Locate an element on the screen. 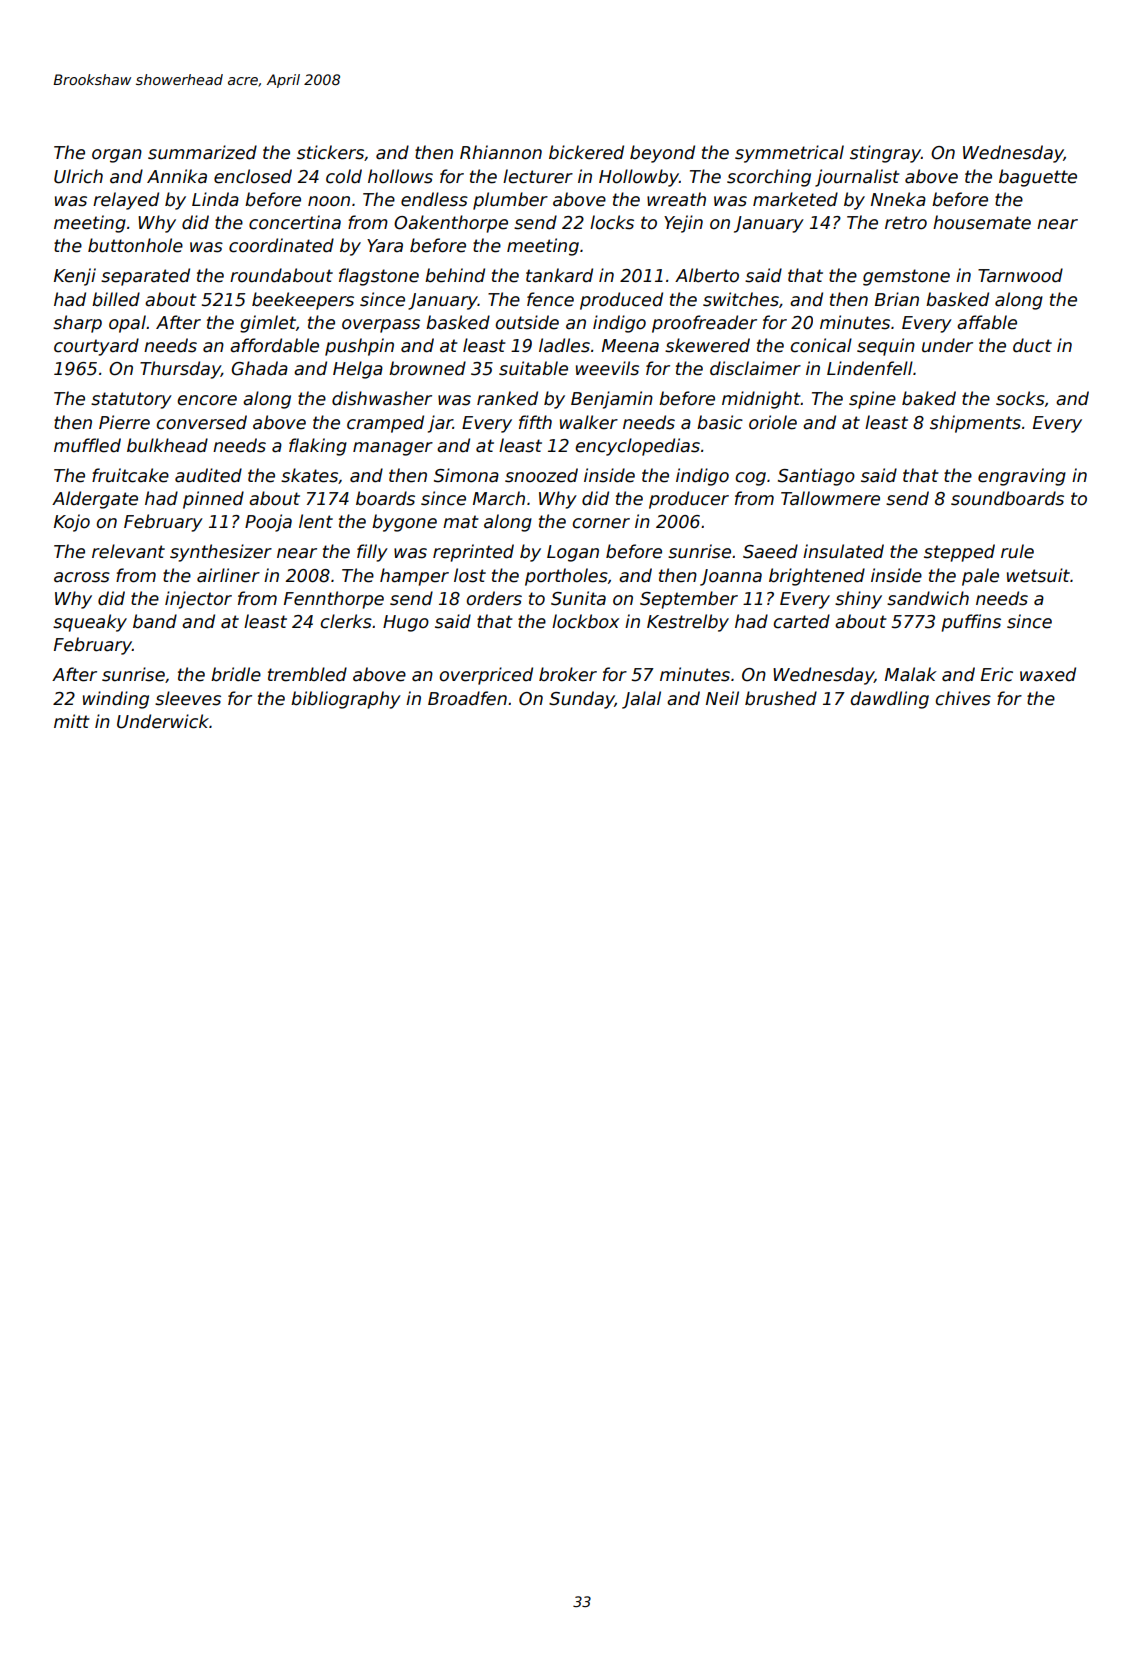  Saeed is located at coordinates (770, 551).
